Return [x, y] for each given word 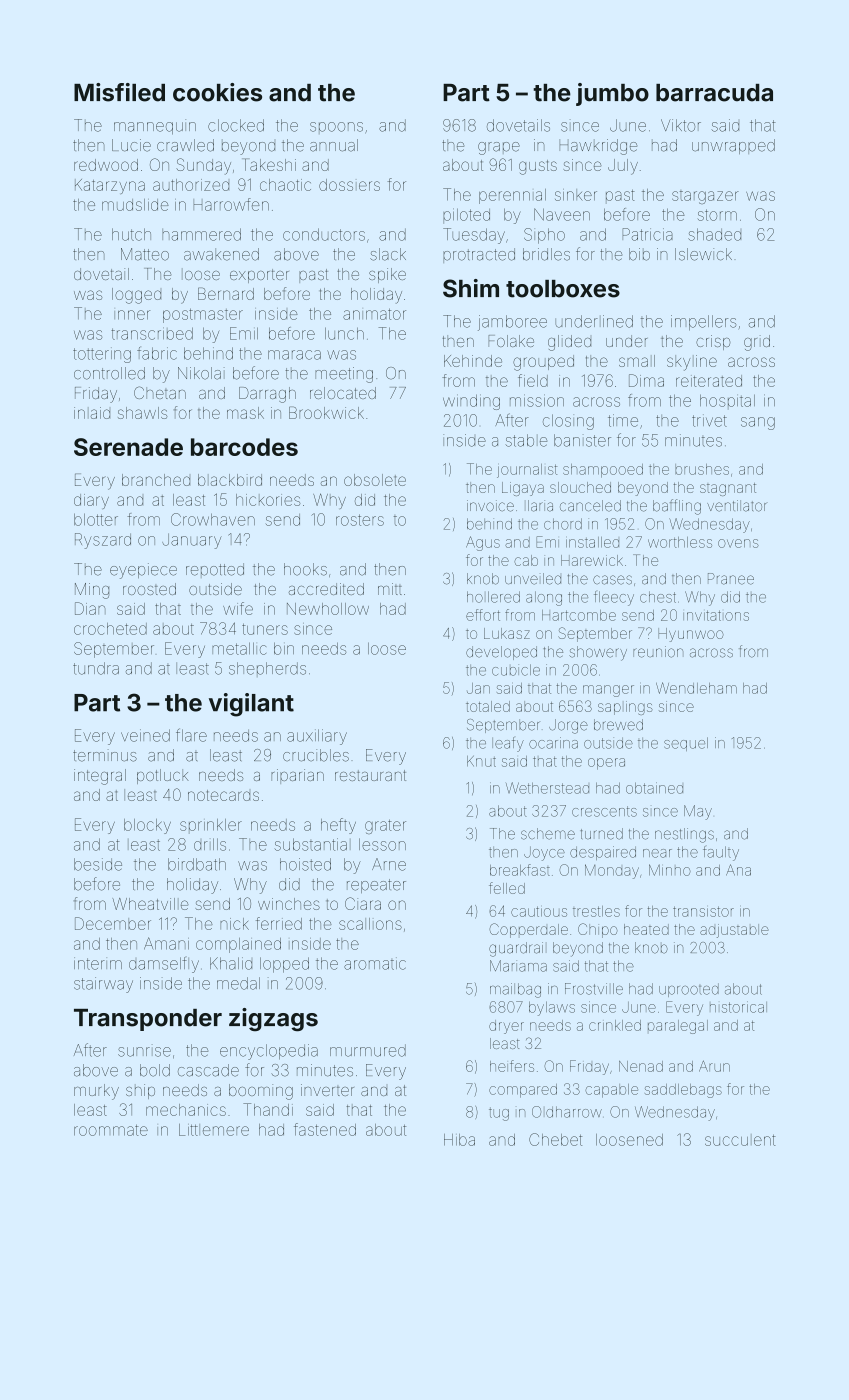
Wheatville [150, 904]
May [698, 812]
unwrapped [733, 146]
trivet [709, 420]
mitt [390, 589]
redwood [106, 165]
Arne [389, 864]
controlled [109, 373]
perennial [512, 196]
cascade [208, 1070]
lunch [344, 334]
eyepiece [143, 571]
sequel [686, 744]
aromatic [375, 963]
